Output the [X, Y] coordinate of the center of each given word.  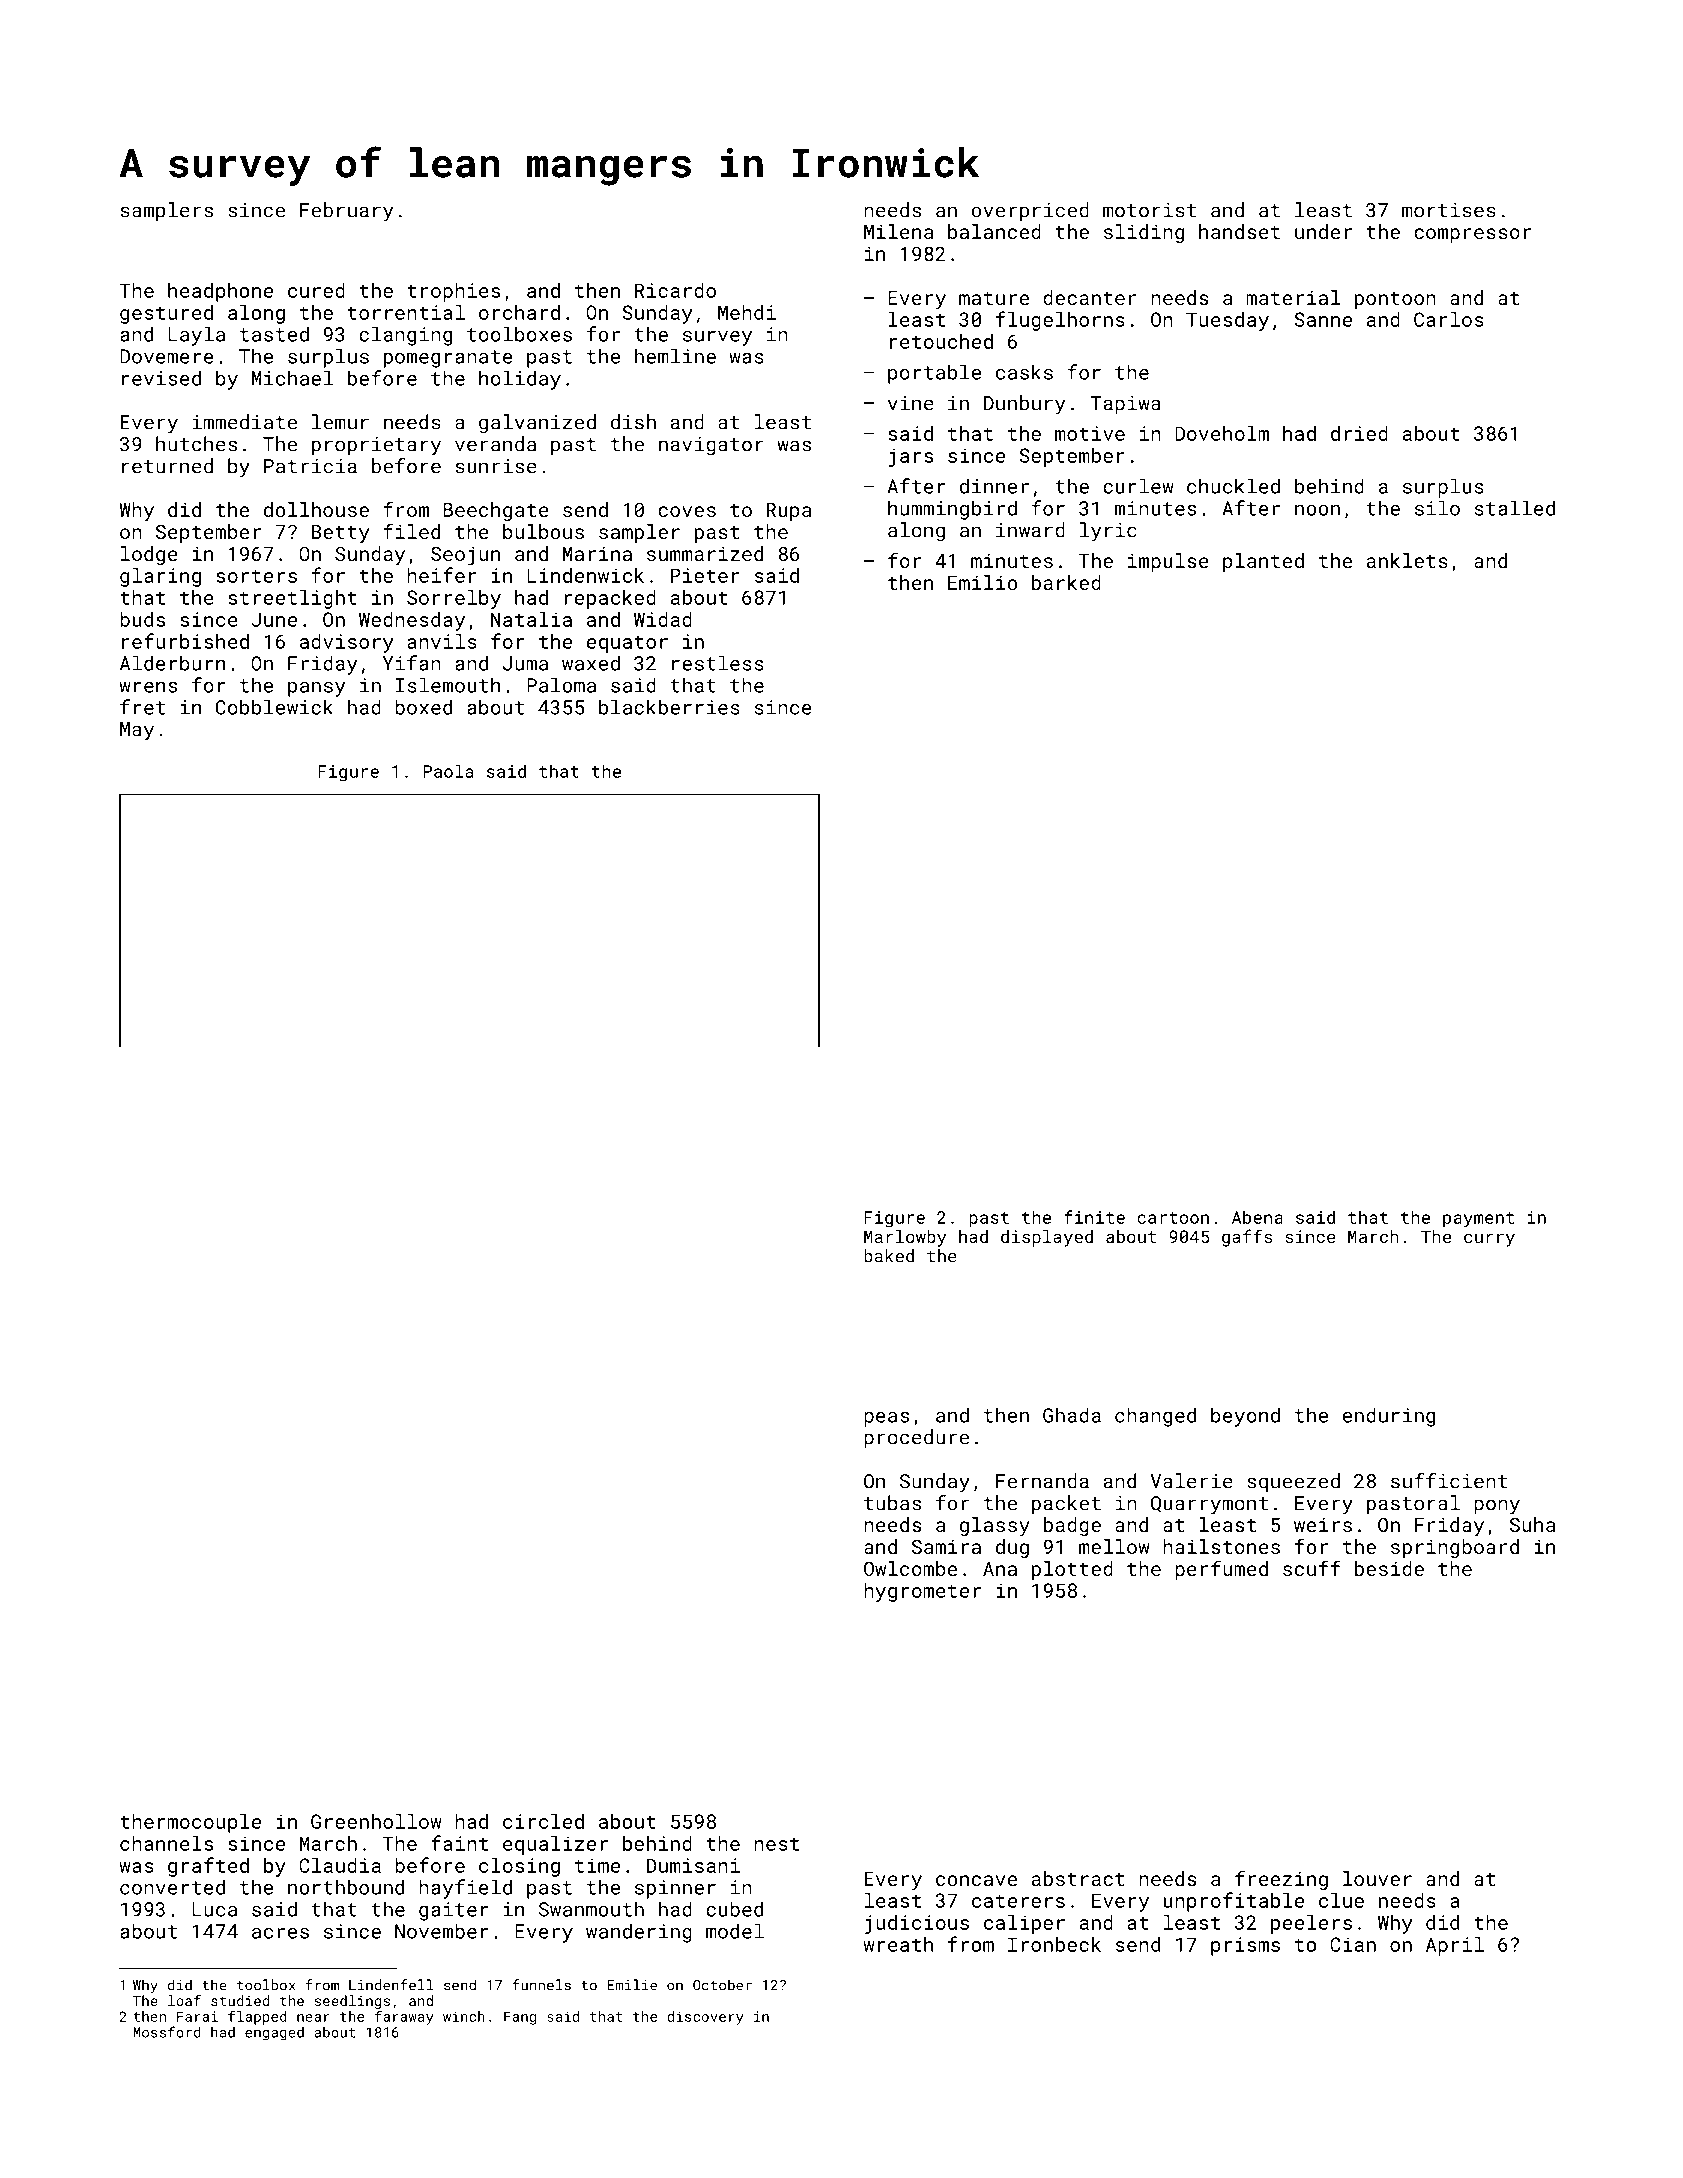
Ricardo [675, 290]
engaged [274, 2034]
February [346, 212]
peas [886, 1419]
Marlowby [905, 1238]
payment [1478, 1220]
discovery [705, 2018]
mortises [1449, 210]
